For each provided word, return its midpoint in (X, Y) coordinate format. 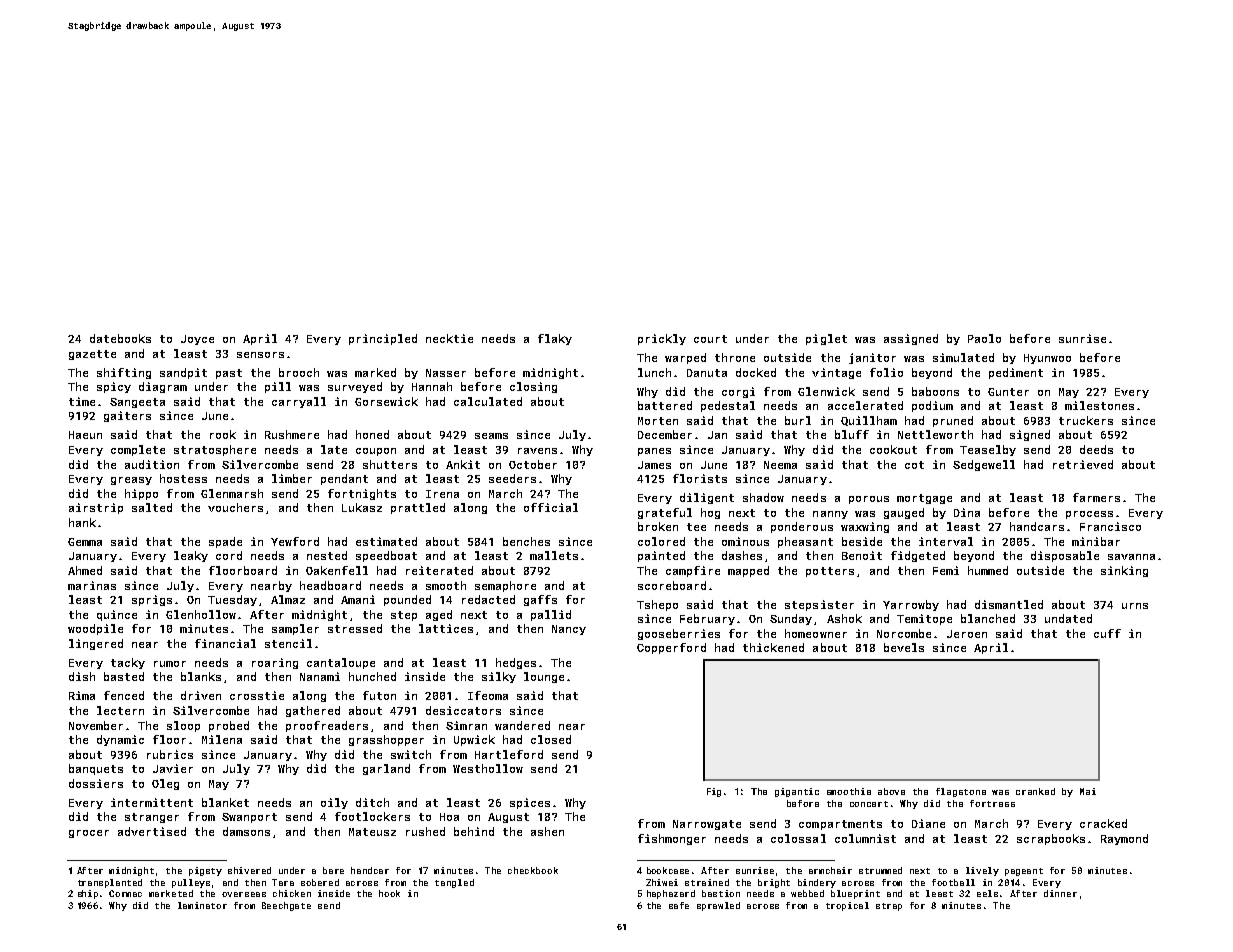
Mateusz (372, 832)
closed (551, 739)
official (551, 507)
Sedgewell (984, 465)
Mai (1088, 791)
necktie (449, 338)
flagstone (961, 792)
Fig (714, 792)
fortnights (362, 494)
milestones (1099, 405)
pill (278, 387)
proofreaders (327, 726)
